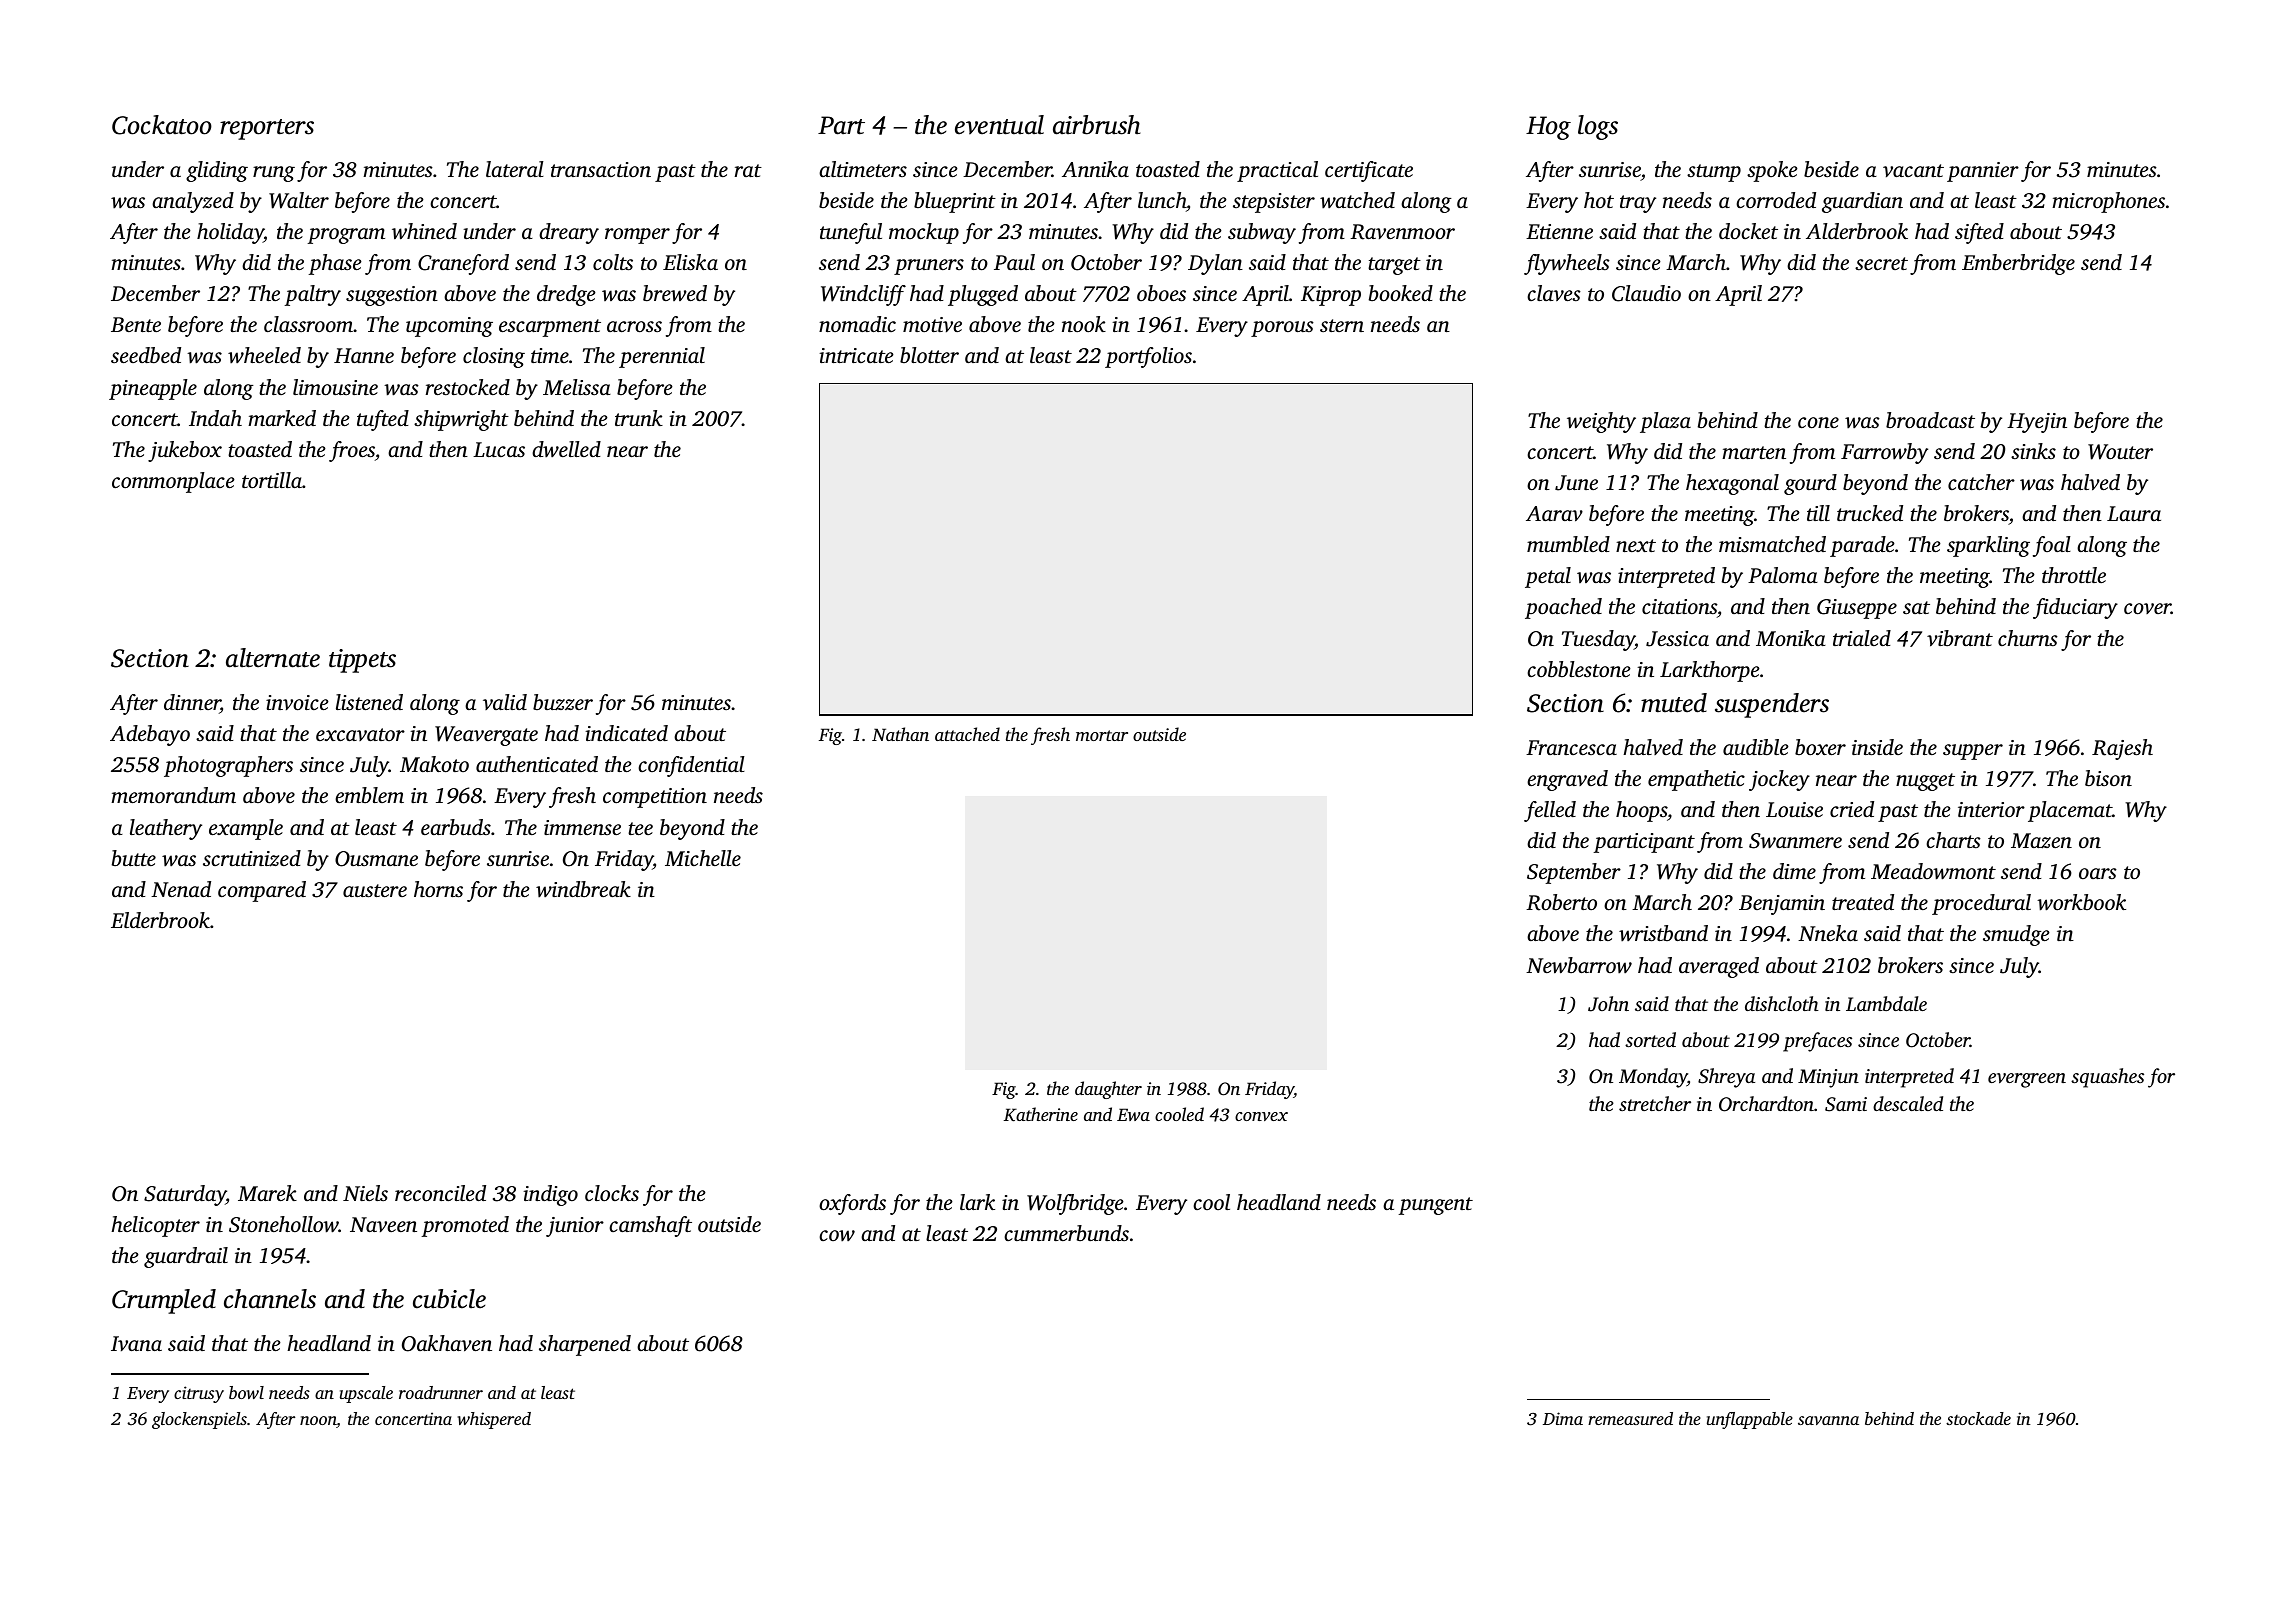 Image resolution: width=2292 pixels, height=1620 pixels. I want to click on pungent, so click(1435, 1206).
